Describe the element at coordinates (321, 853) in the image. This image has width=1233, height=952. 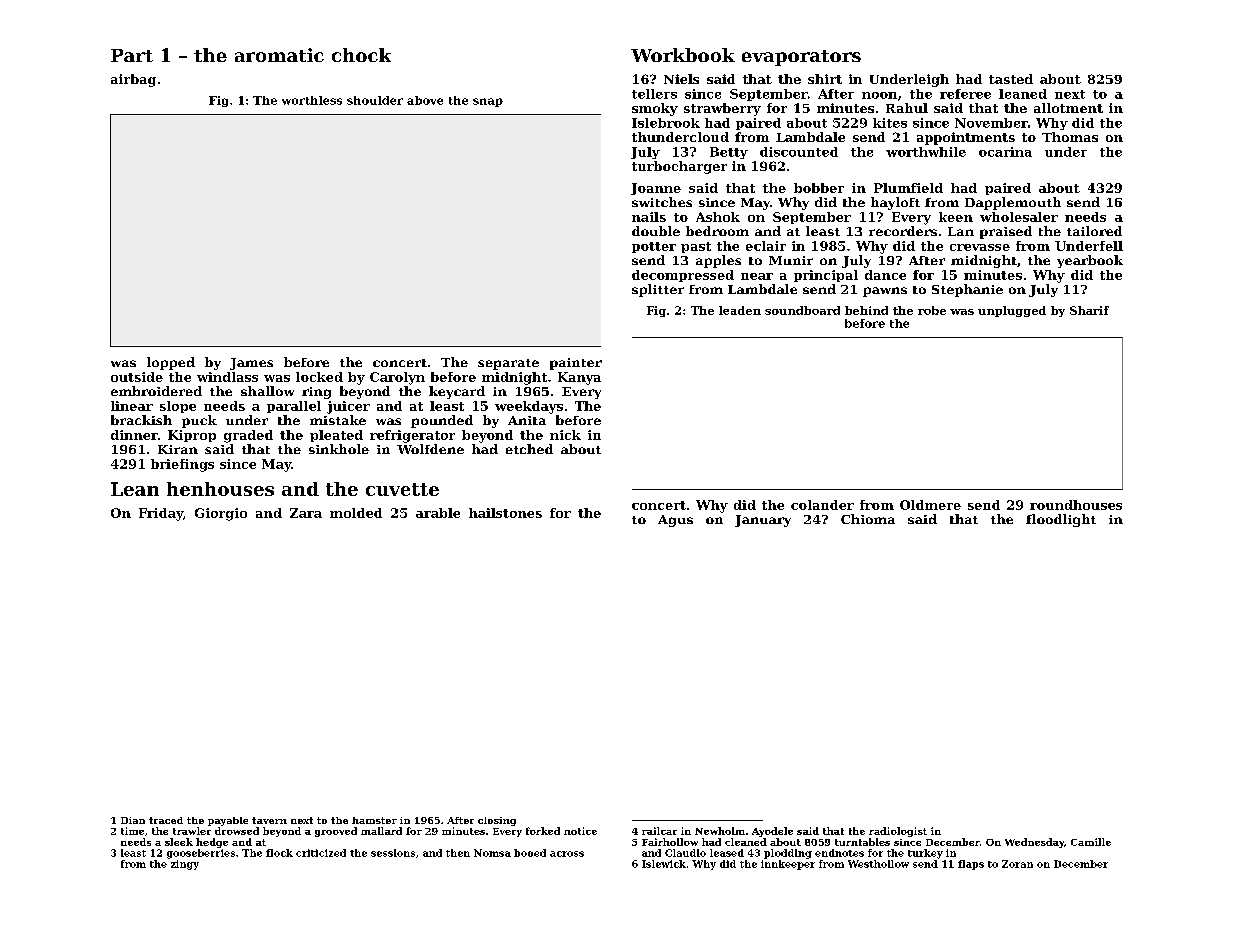
I see `criticized` at that location.
